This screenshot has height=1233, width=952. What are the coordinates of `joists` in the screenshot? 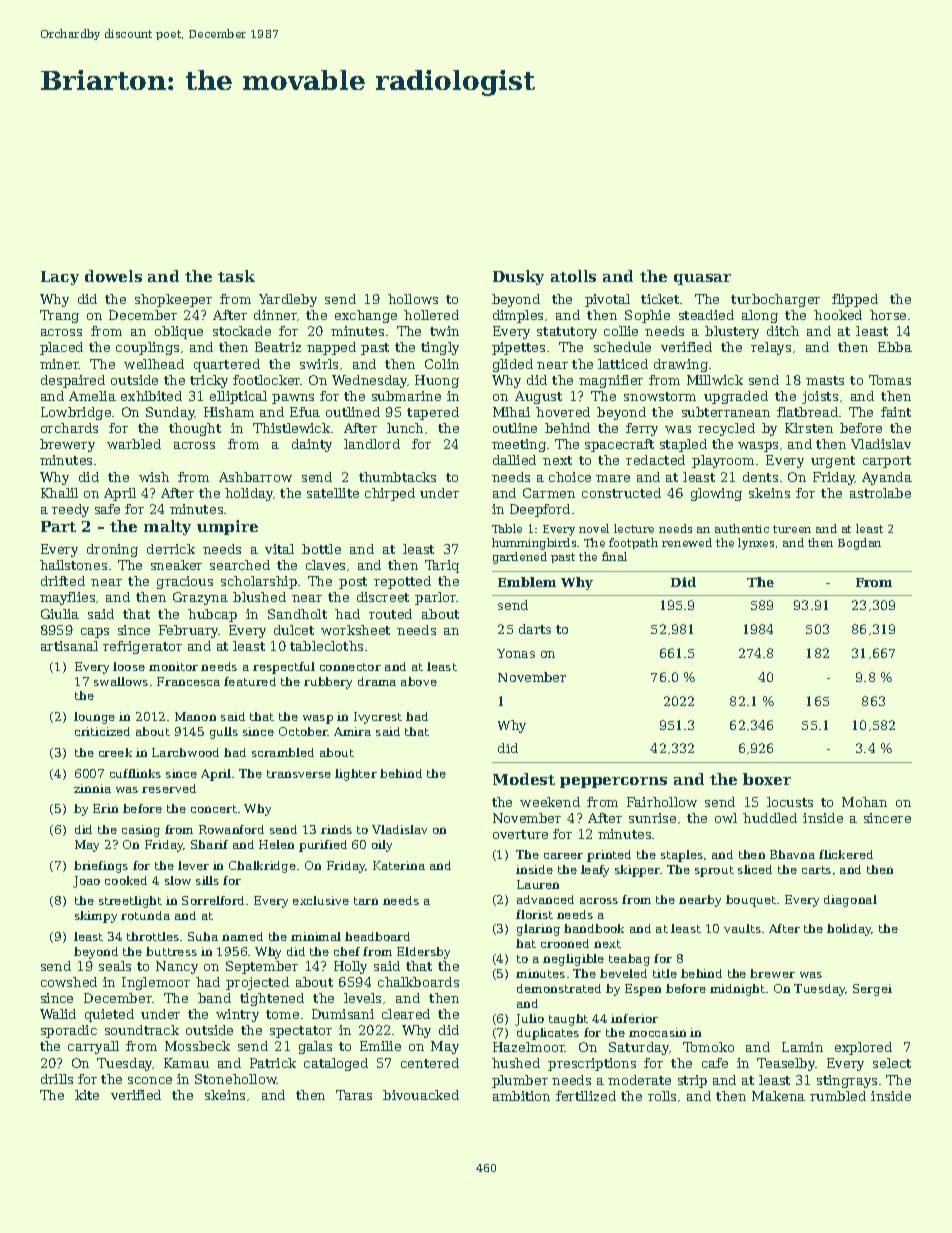 It's located at (820, 397).
